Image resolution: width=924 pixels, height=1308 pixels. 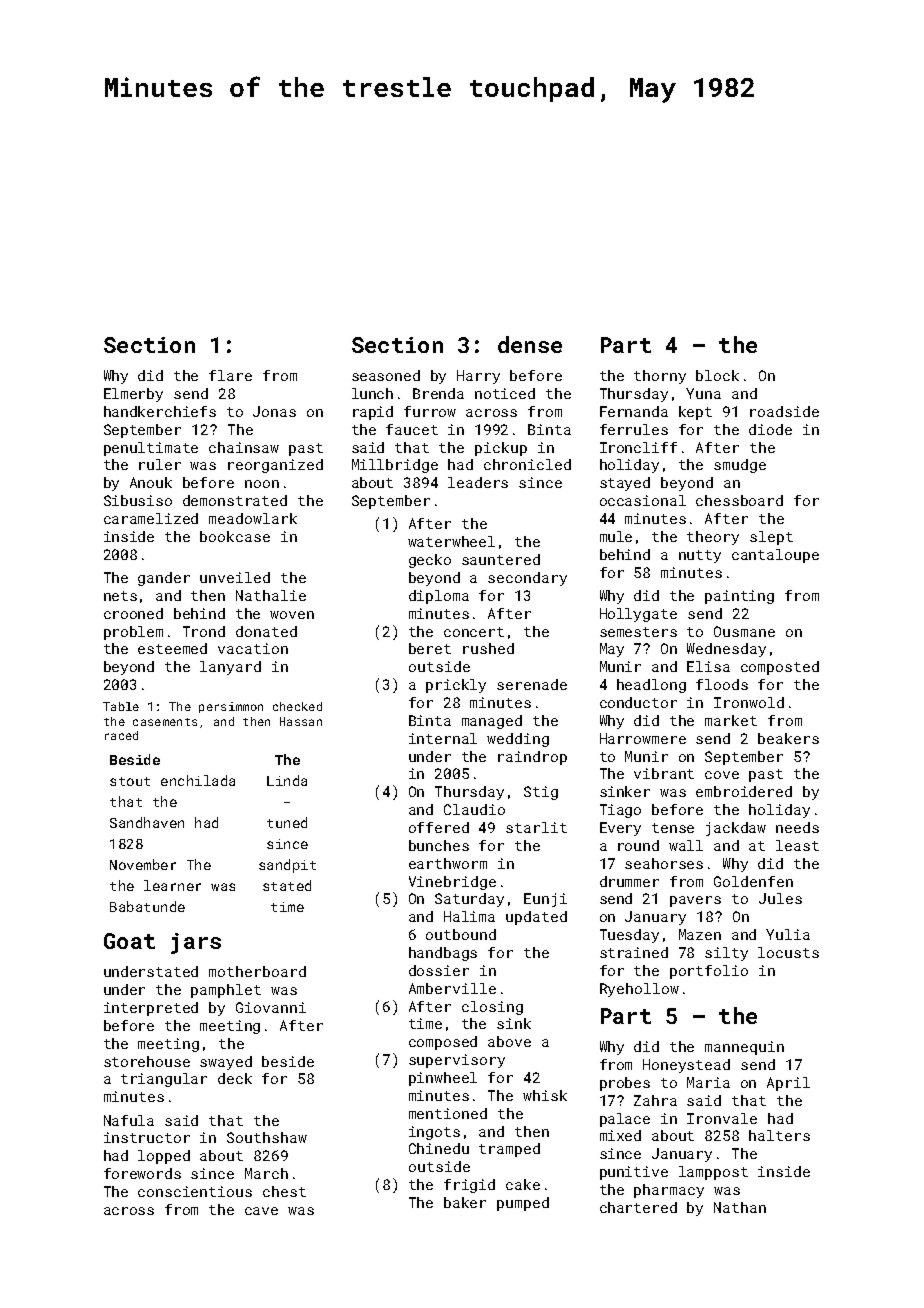 What do you see at coordinates (133, 395) in the document?
I see `Elmerby` at bounding box center [133, 395].
